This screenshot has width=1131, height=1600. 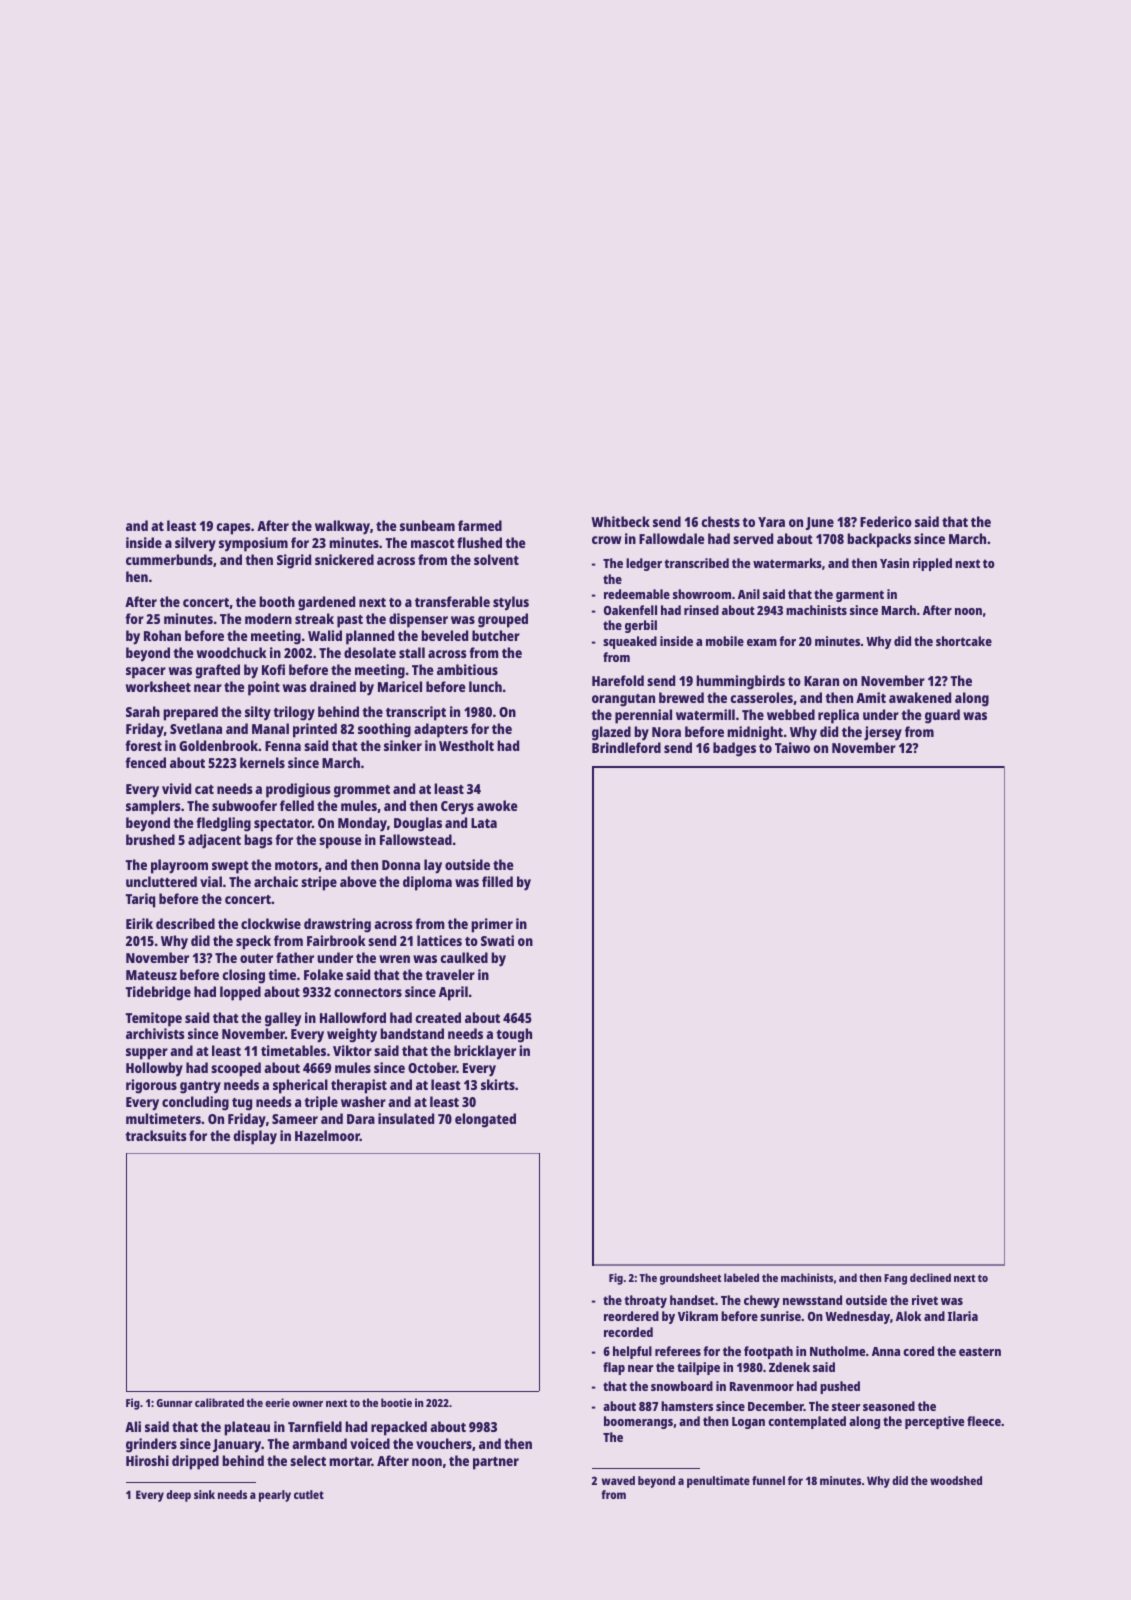 What do you see at coordinates (242, 1104) in the screenshot?
I see `tug` at bounding box center [242, 1104].
